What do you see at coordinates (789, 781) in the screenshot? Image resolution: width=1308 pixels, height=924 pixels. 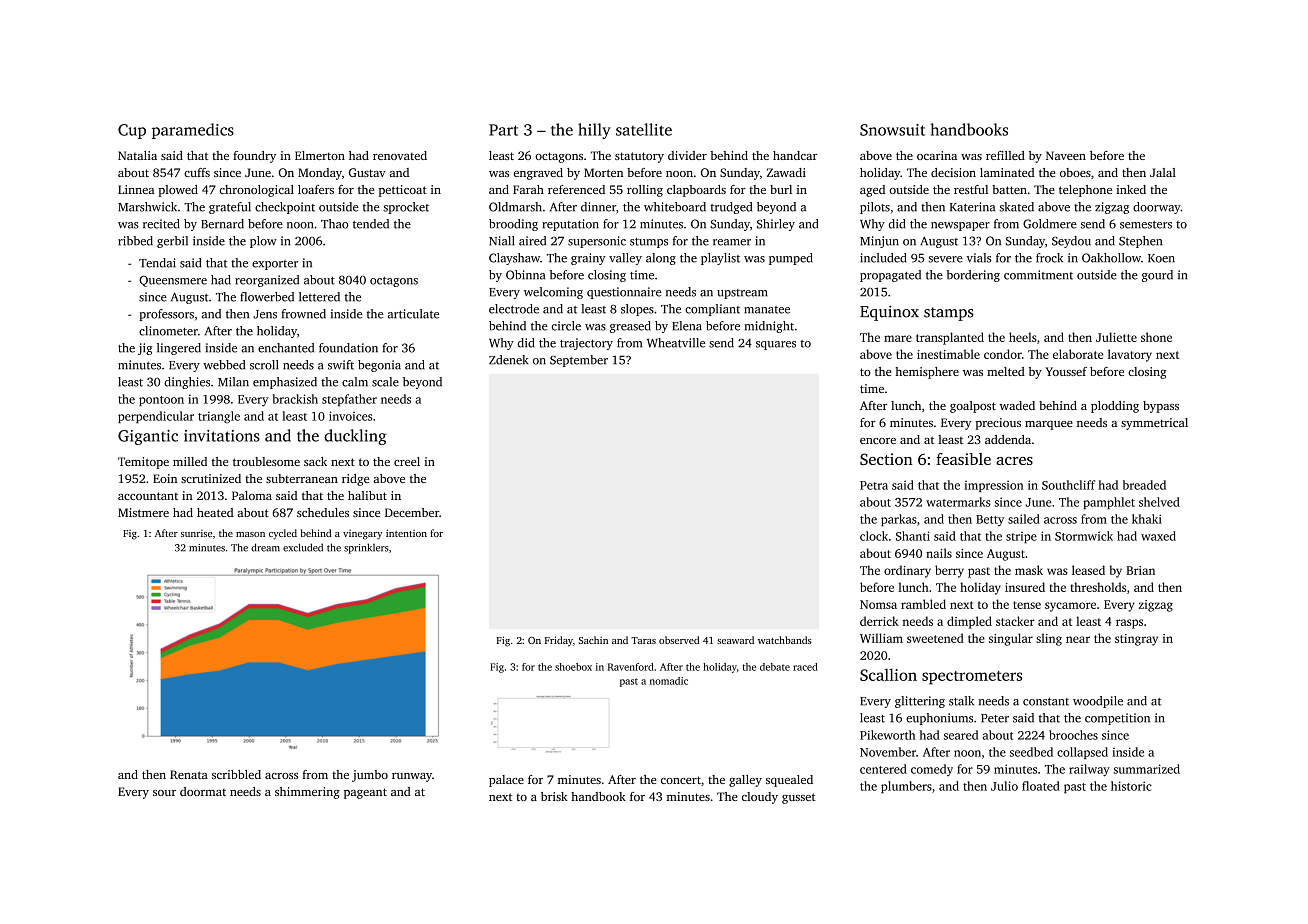 I see `squealed` at bounding box center [789, 781].
